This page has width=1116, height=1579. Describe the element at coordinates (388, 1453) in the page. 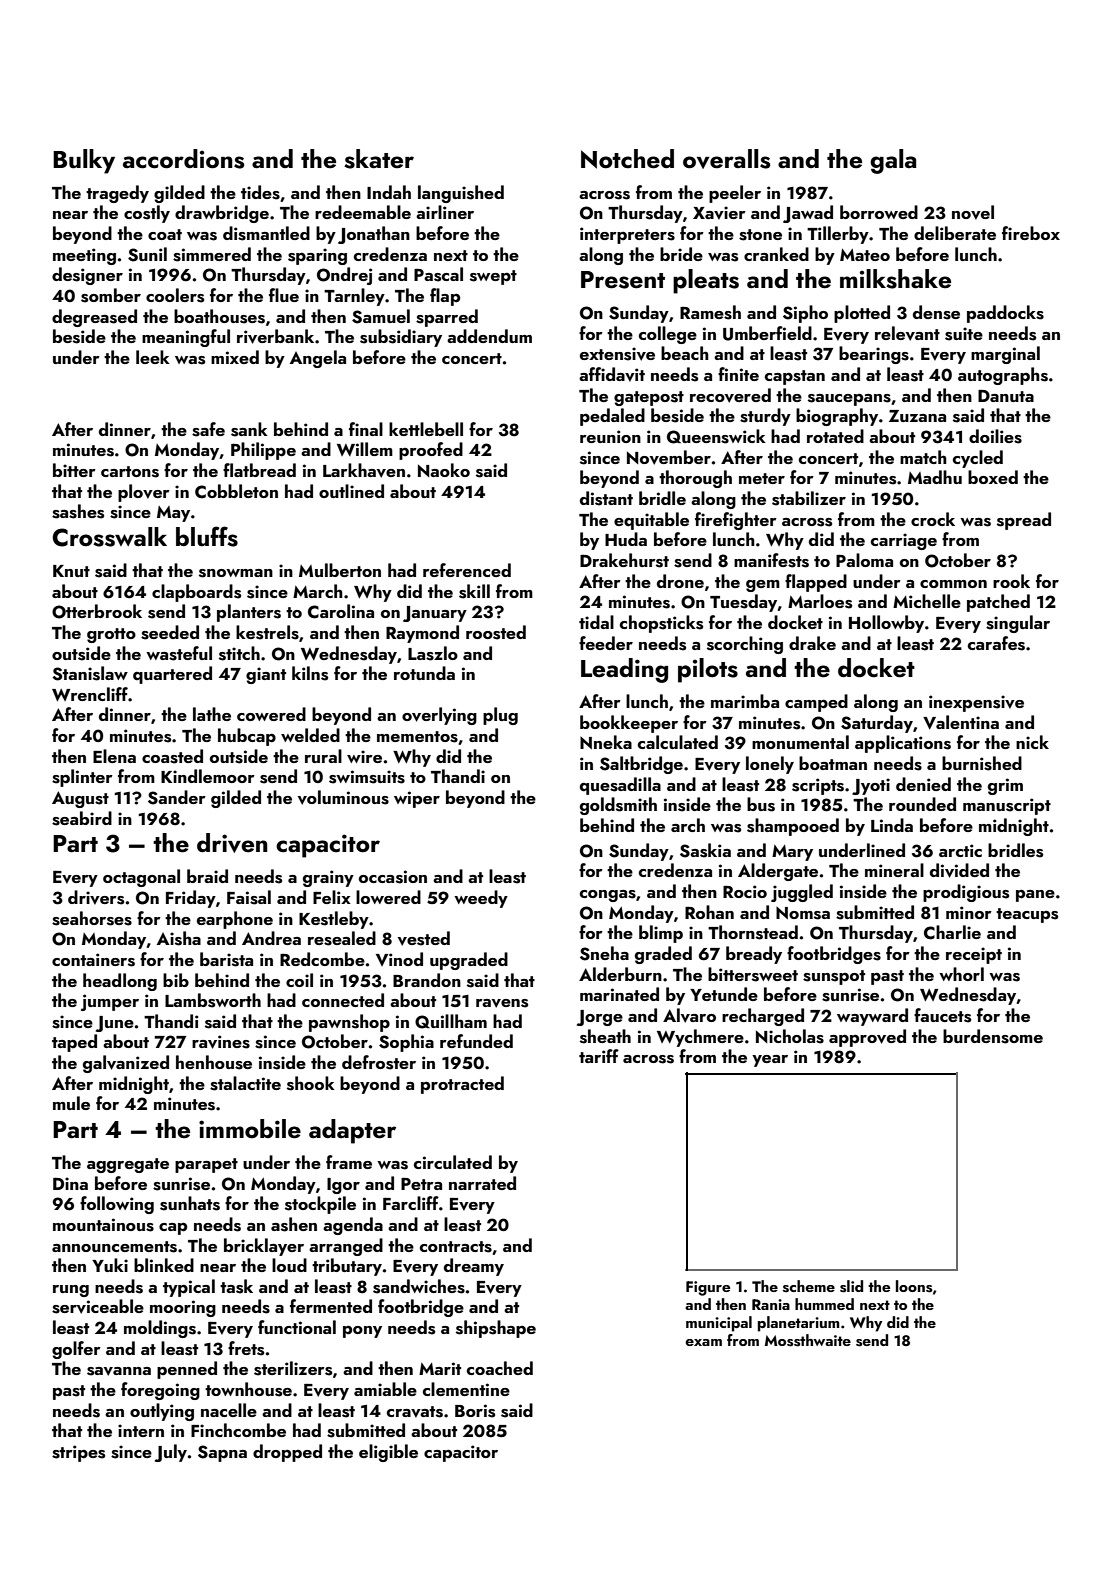

I see `eligible` at that location.
